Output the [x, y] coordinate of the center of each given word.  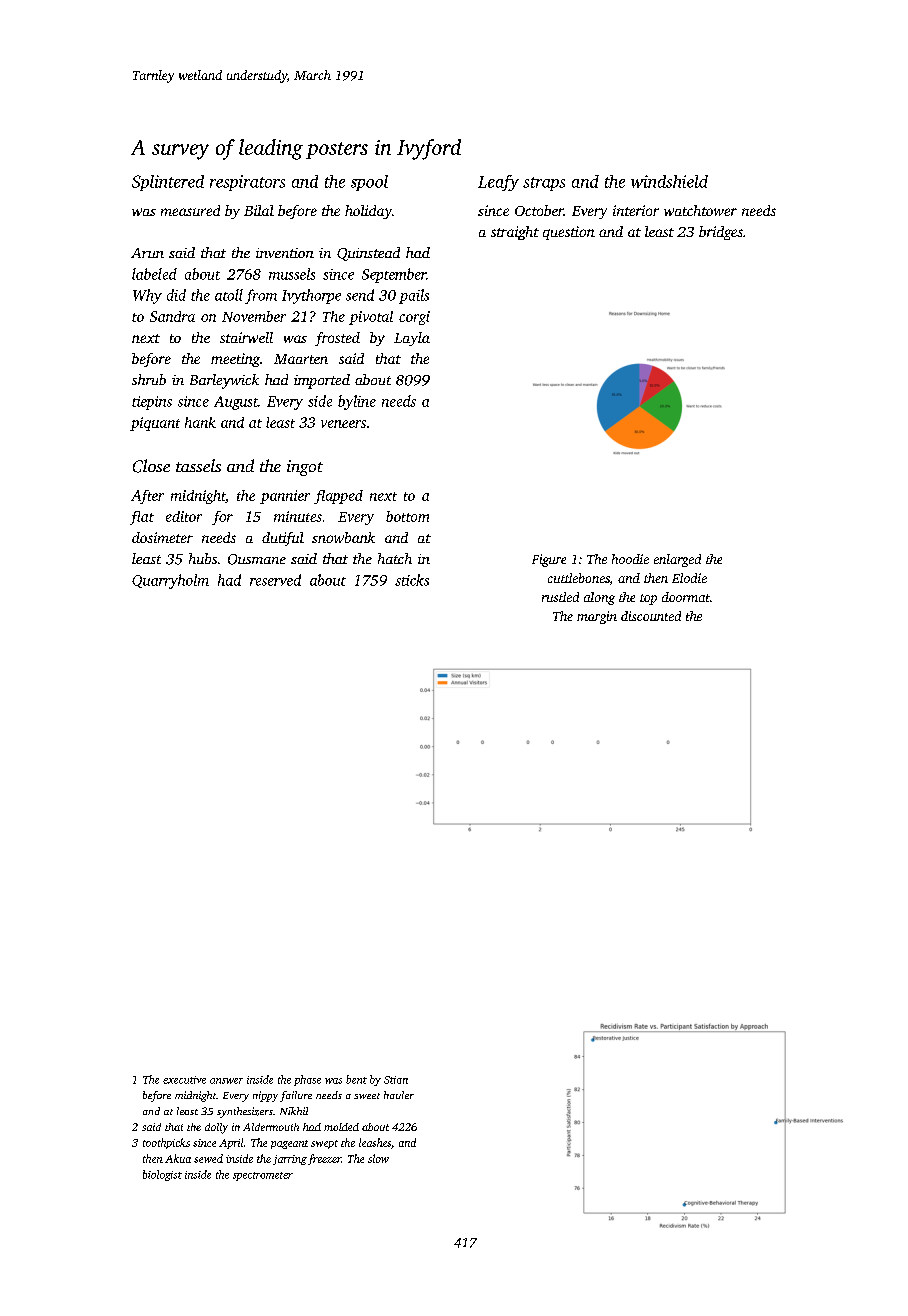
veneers [343, 424]
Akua [178, 1158]
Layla [412, 339]
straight [515, 233]
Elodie [689, 578]
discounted [651, 616]
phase [307, 1080]
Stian [396, 1080]
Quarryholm [170, 581]
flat [142, 518]
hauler [399, 1095]
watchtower [700, 210]
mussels [292, 274]
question [569, 233]
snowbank [343, 537]
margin [597, 617]
